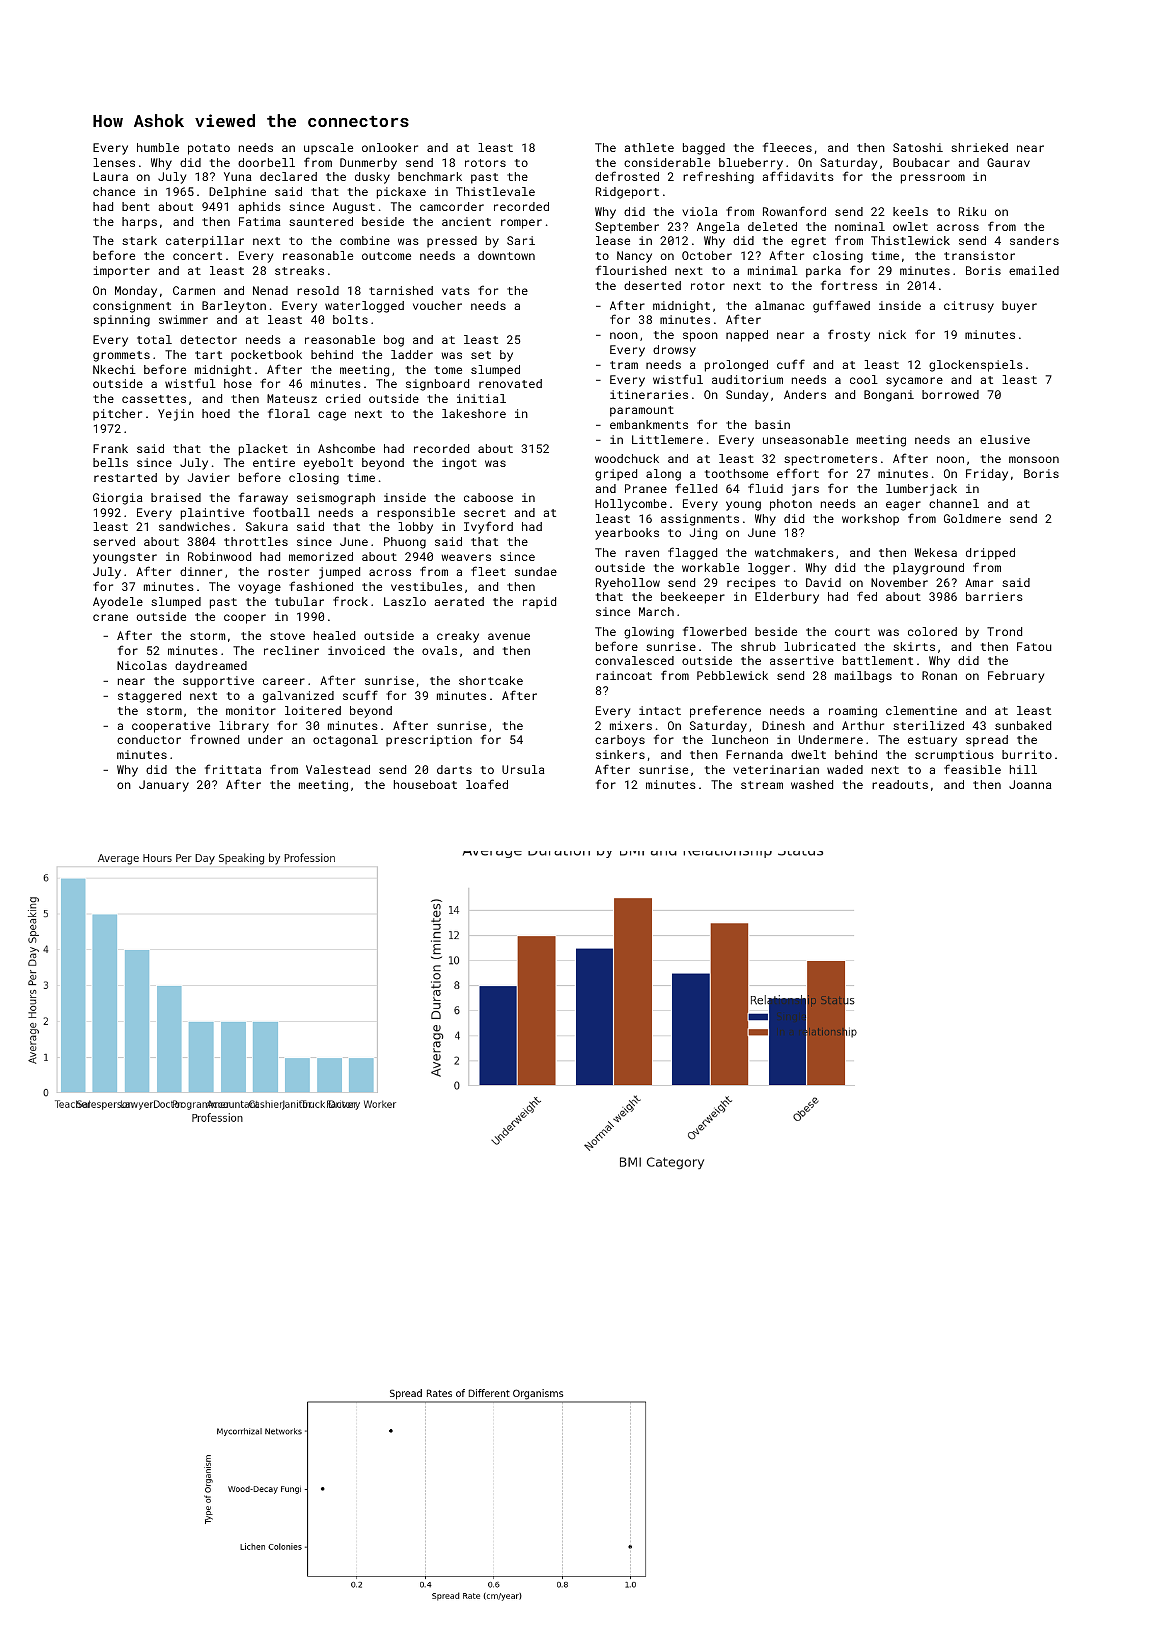 The height and width of the document is (1631, 1153). I want to click on nick, so click(892, 334).
